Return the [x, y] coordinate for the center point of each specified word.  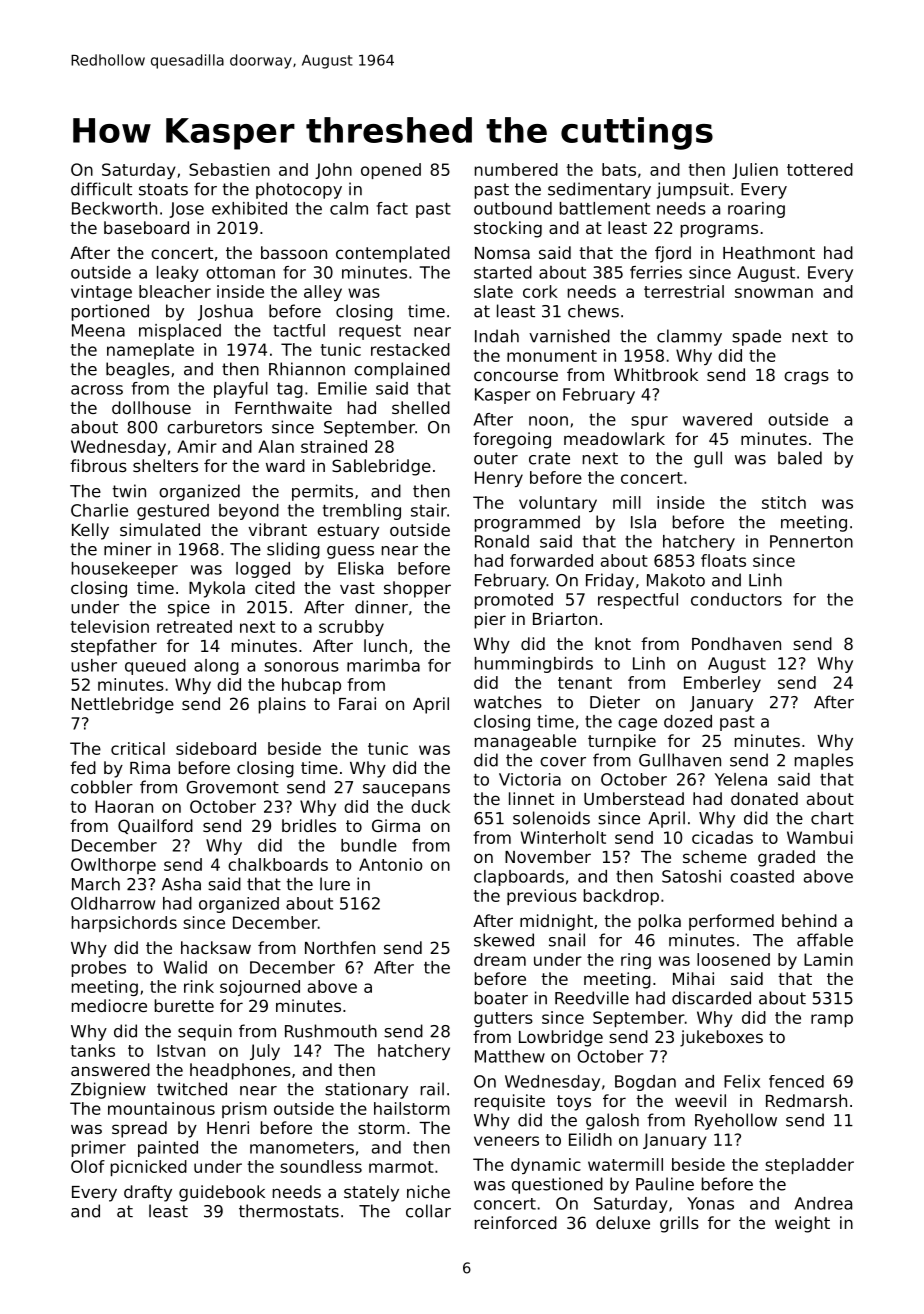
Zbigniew [108, 1090]
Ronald [502, 541]
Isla [643, 522]
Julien [755, 171]
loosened [733, 959]
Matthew [510, 1056]
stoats [163, 189]
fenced [796, 1081]
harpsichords [124, 924]
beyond [249, 512]
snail [567, 940]
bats [619, 169]
